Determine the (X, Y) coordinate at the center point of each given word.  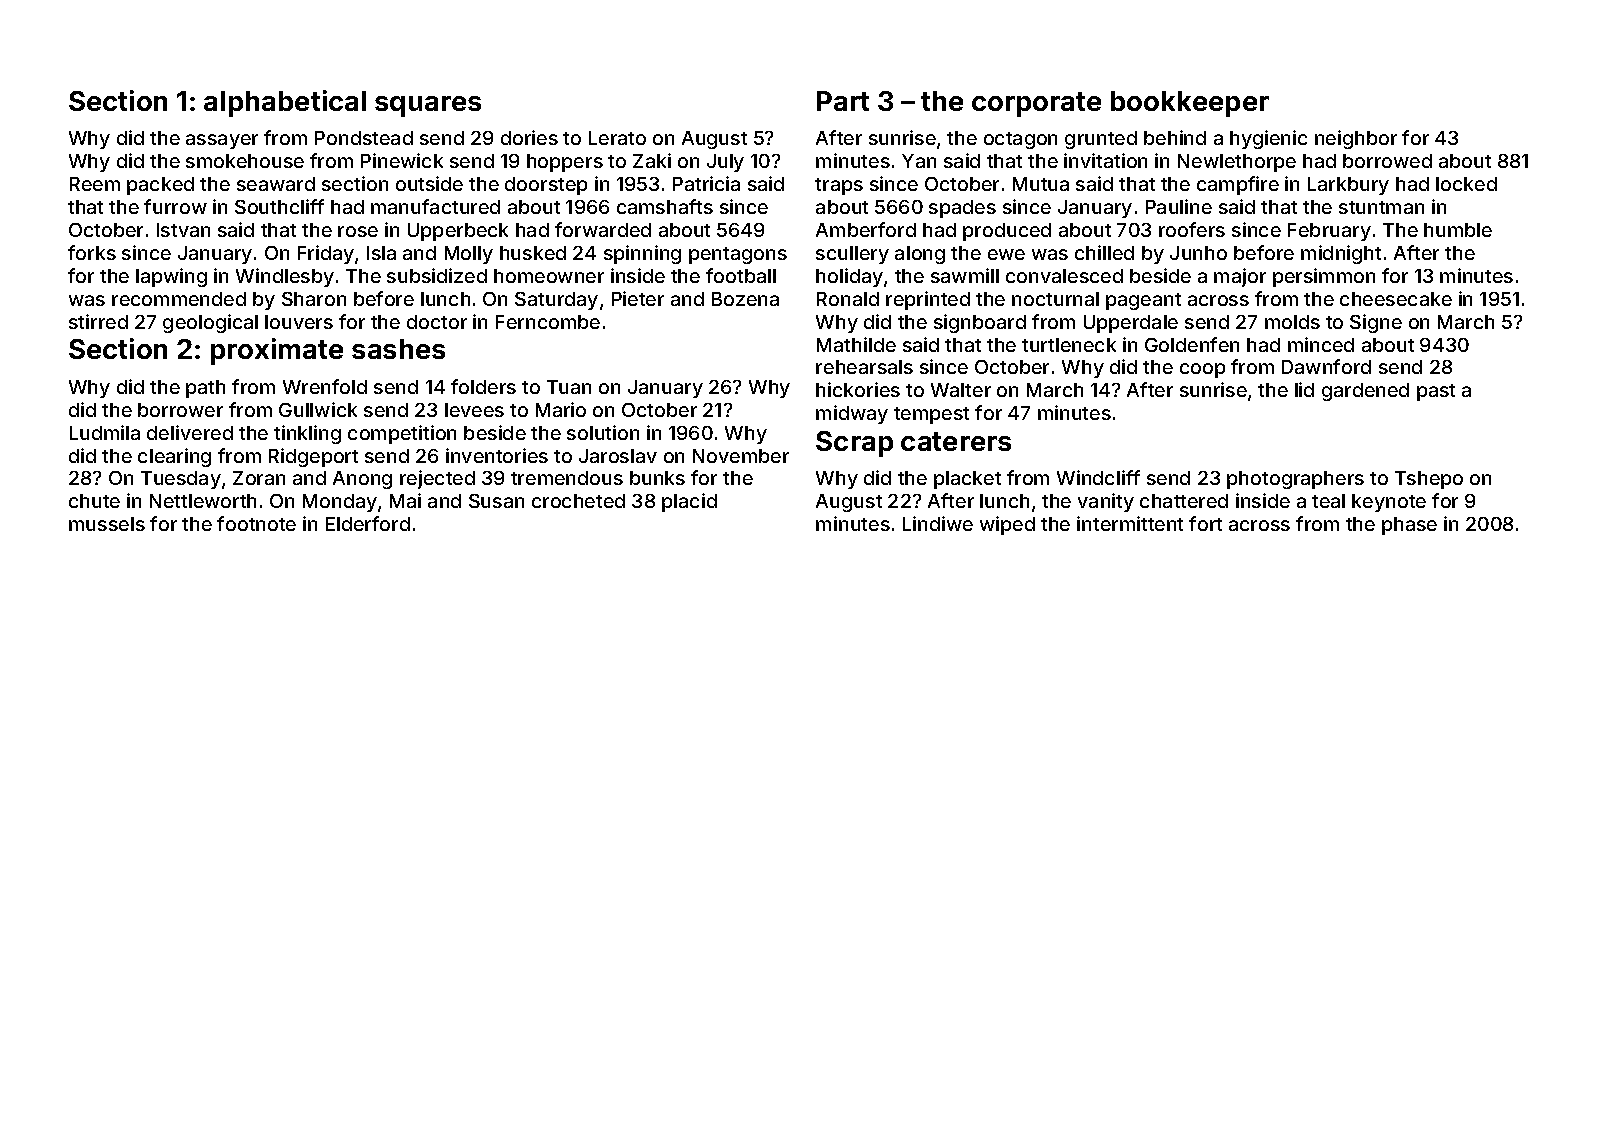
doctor (437, 322)
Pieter (638, 298)
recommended (179, 299)
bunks (657, 478)
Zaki (652, 160)
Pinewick (402, 160)
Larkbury (1348, 186)
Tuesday (181, 480)
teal (1328, 501)
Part (843, 101)
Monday (340, 503)
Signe (1376, 323)
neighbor (1356, 139)
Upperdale (1131, 324)
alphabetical (285, 103)
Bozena (745, 299)
